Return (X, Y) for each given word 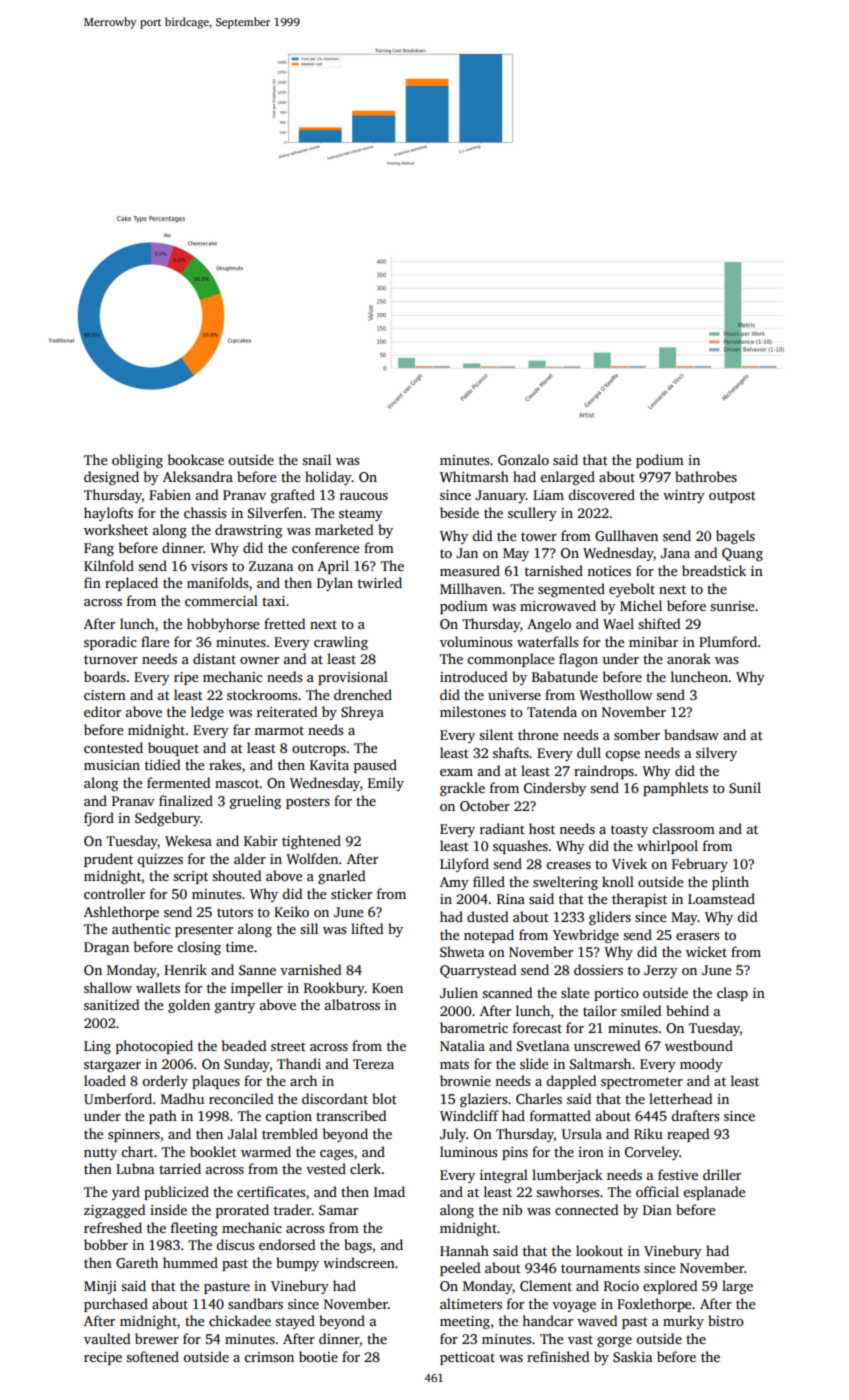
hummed (190, 1262)
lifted (367, 928)
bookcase (196, 459)
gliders (610, 918)
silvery (716, 754)
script (190, 877)
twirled (380, 582)
